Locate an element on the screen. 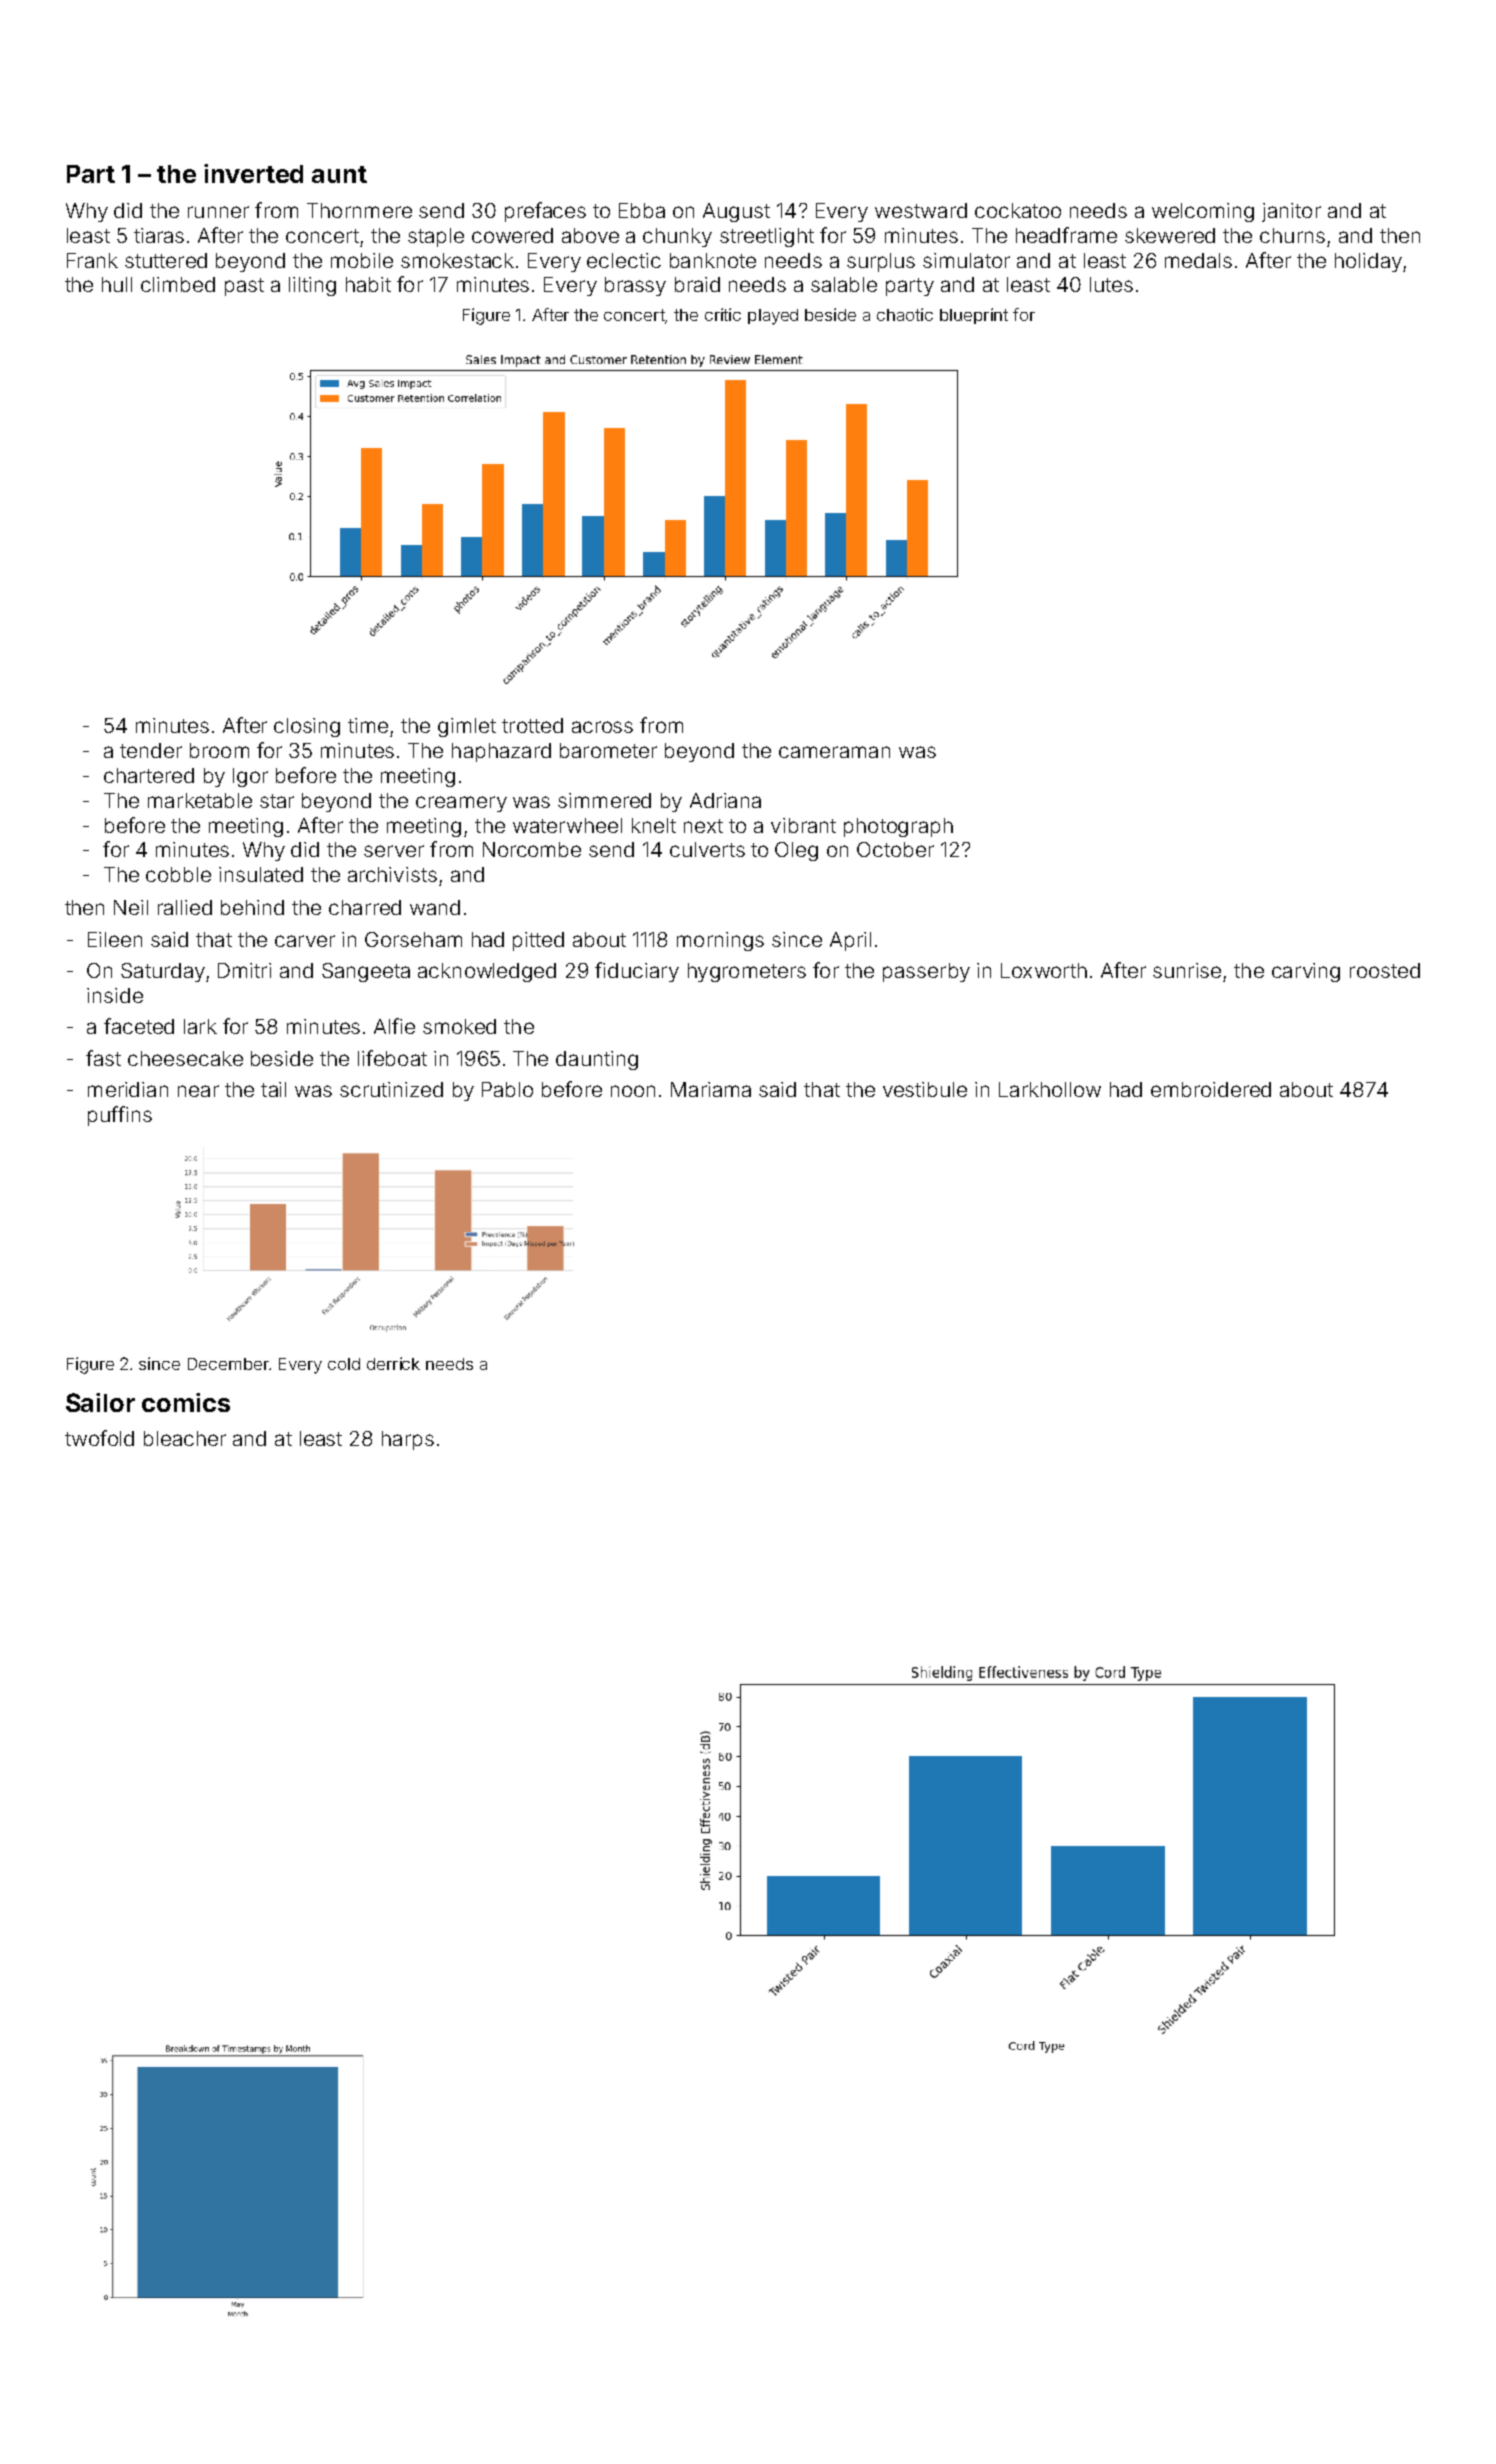 This screenshot has width=1496, height=2464. past is located at coordinates (244, 287).
